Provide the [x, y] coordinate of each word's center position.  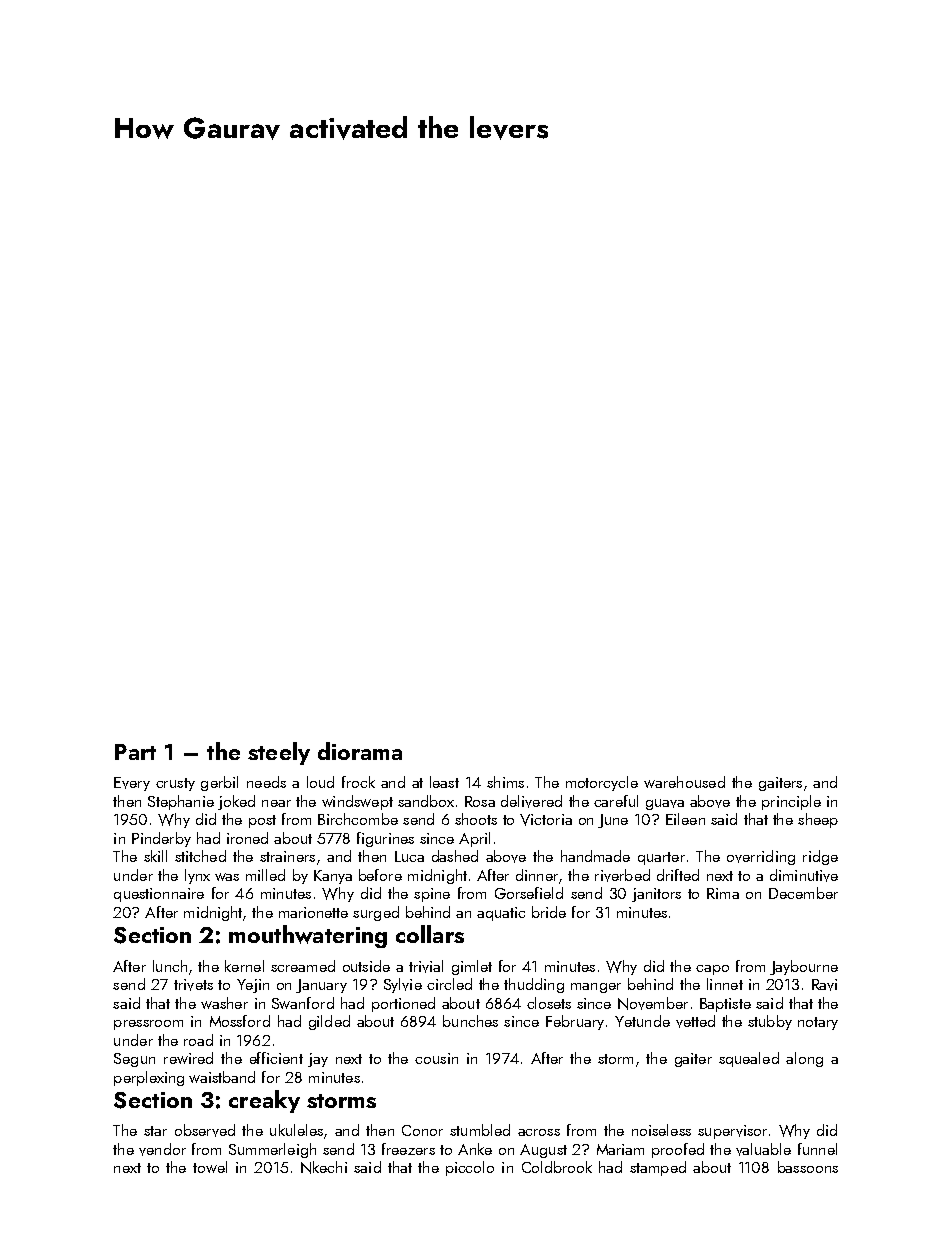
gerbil [219, 783]
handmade [595, 856]
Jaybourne [804, 967]
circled [449, 984]
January [321, 986]
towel [210, 1167]
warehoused [684, 782]
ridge [820, 857]
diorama [360, 751]
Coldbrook [557, 1167]
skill [155, 856]
